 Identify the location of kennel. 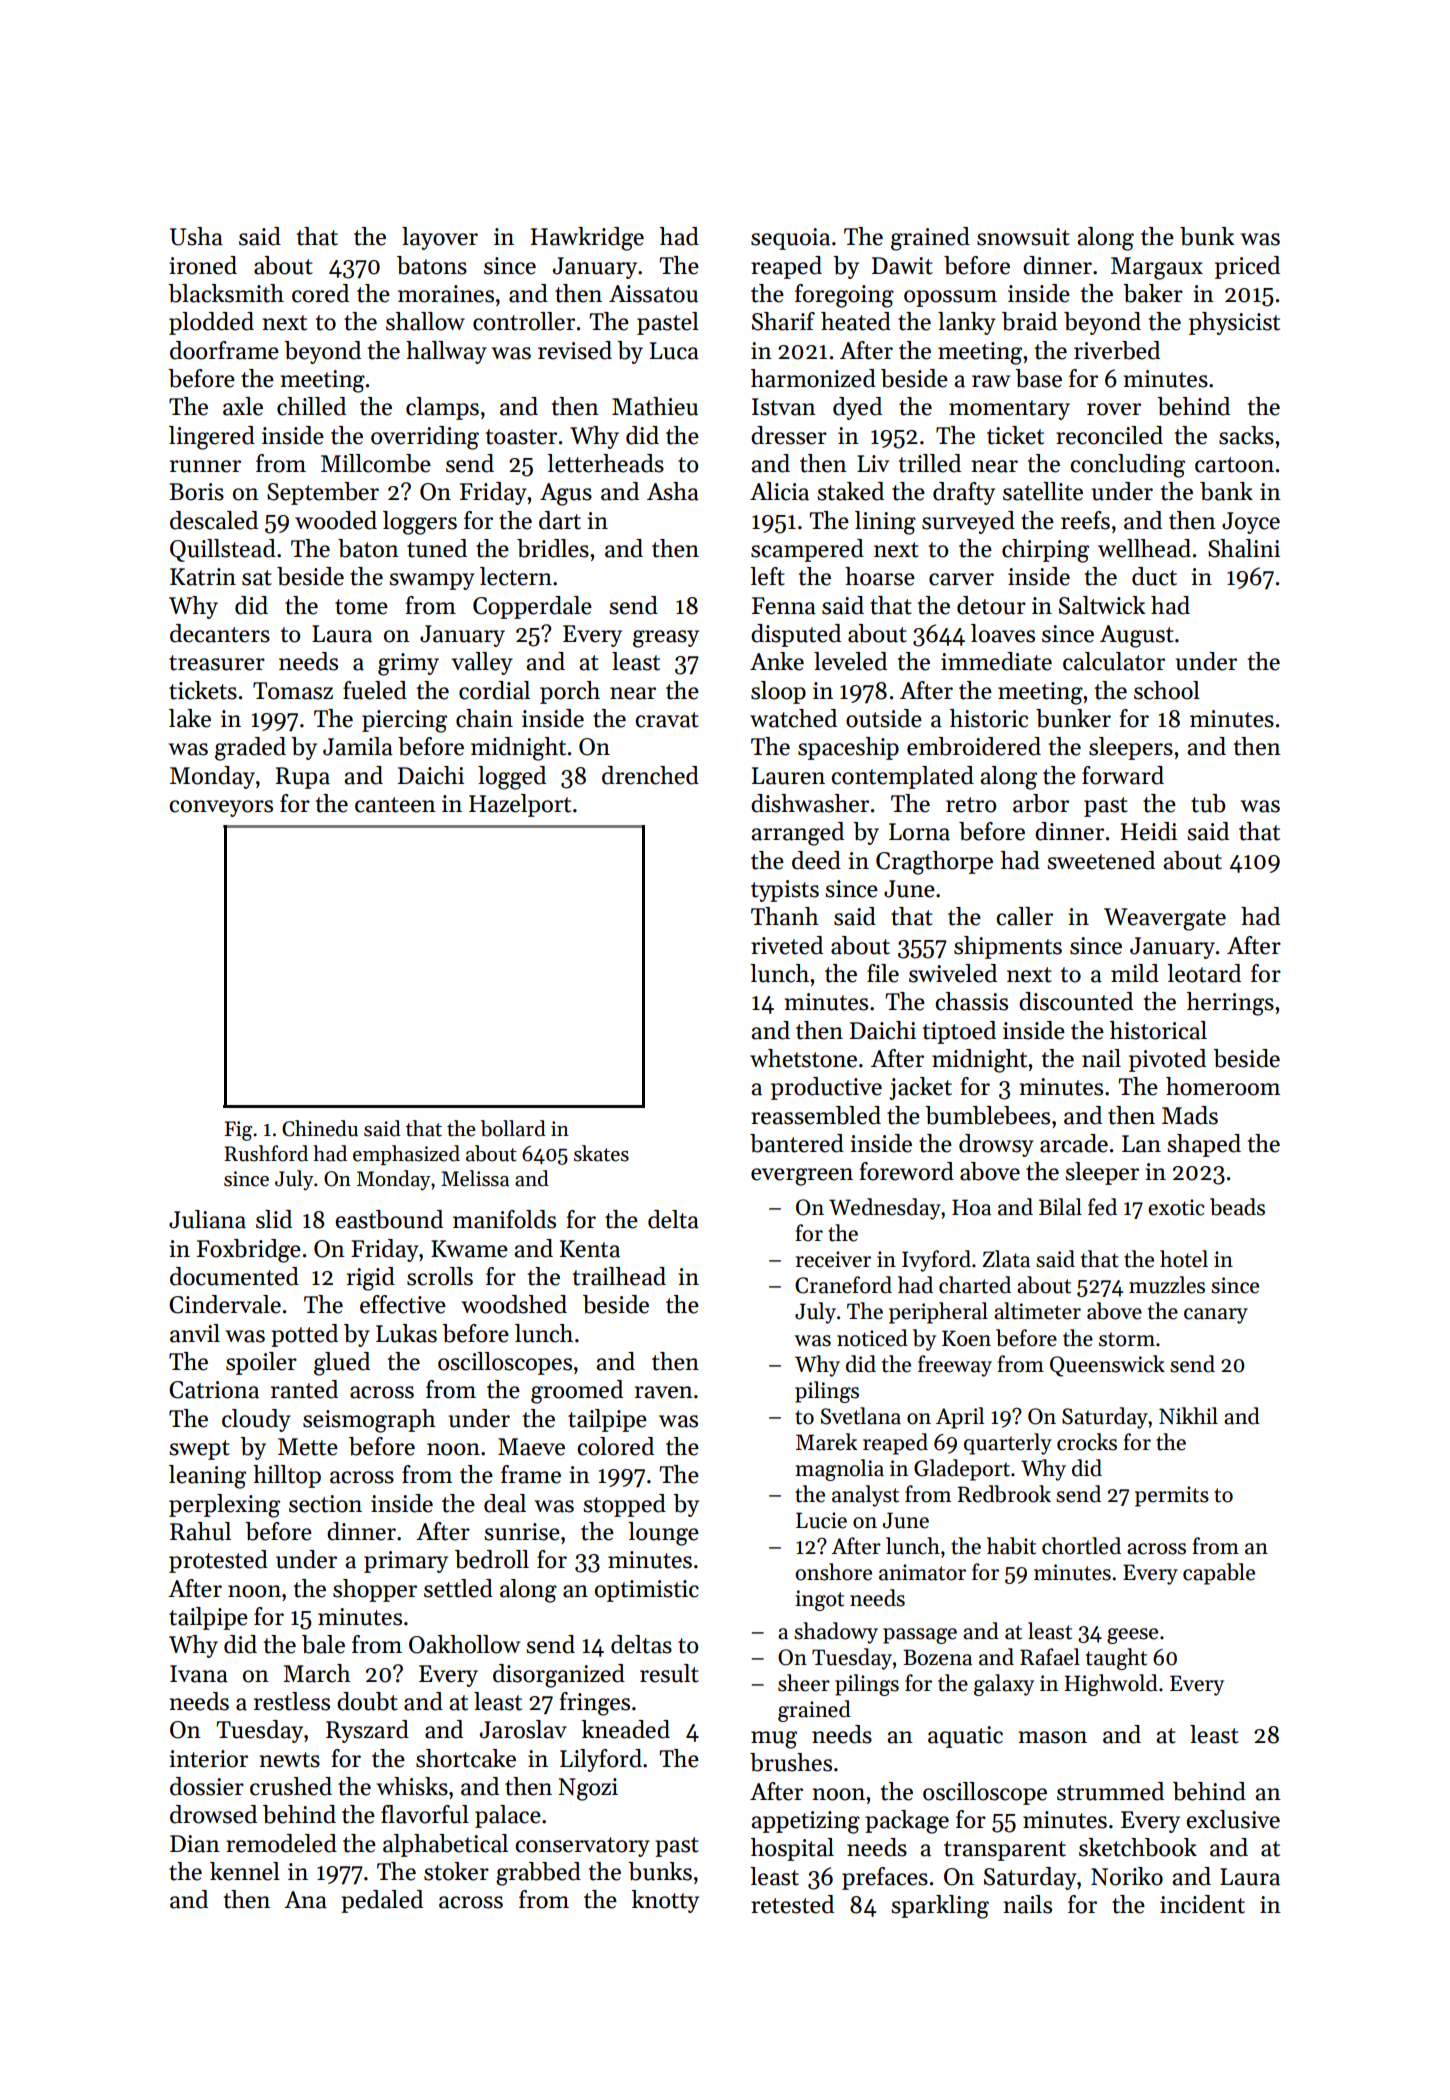
(245, 1871).
